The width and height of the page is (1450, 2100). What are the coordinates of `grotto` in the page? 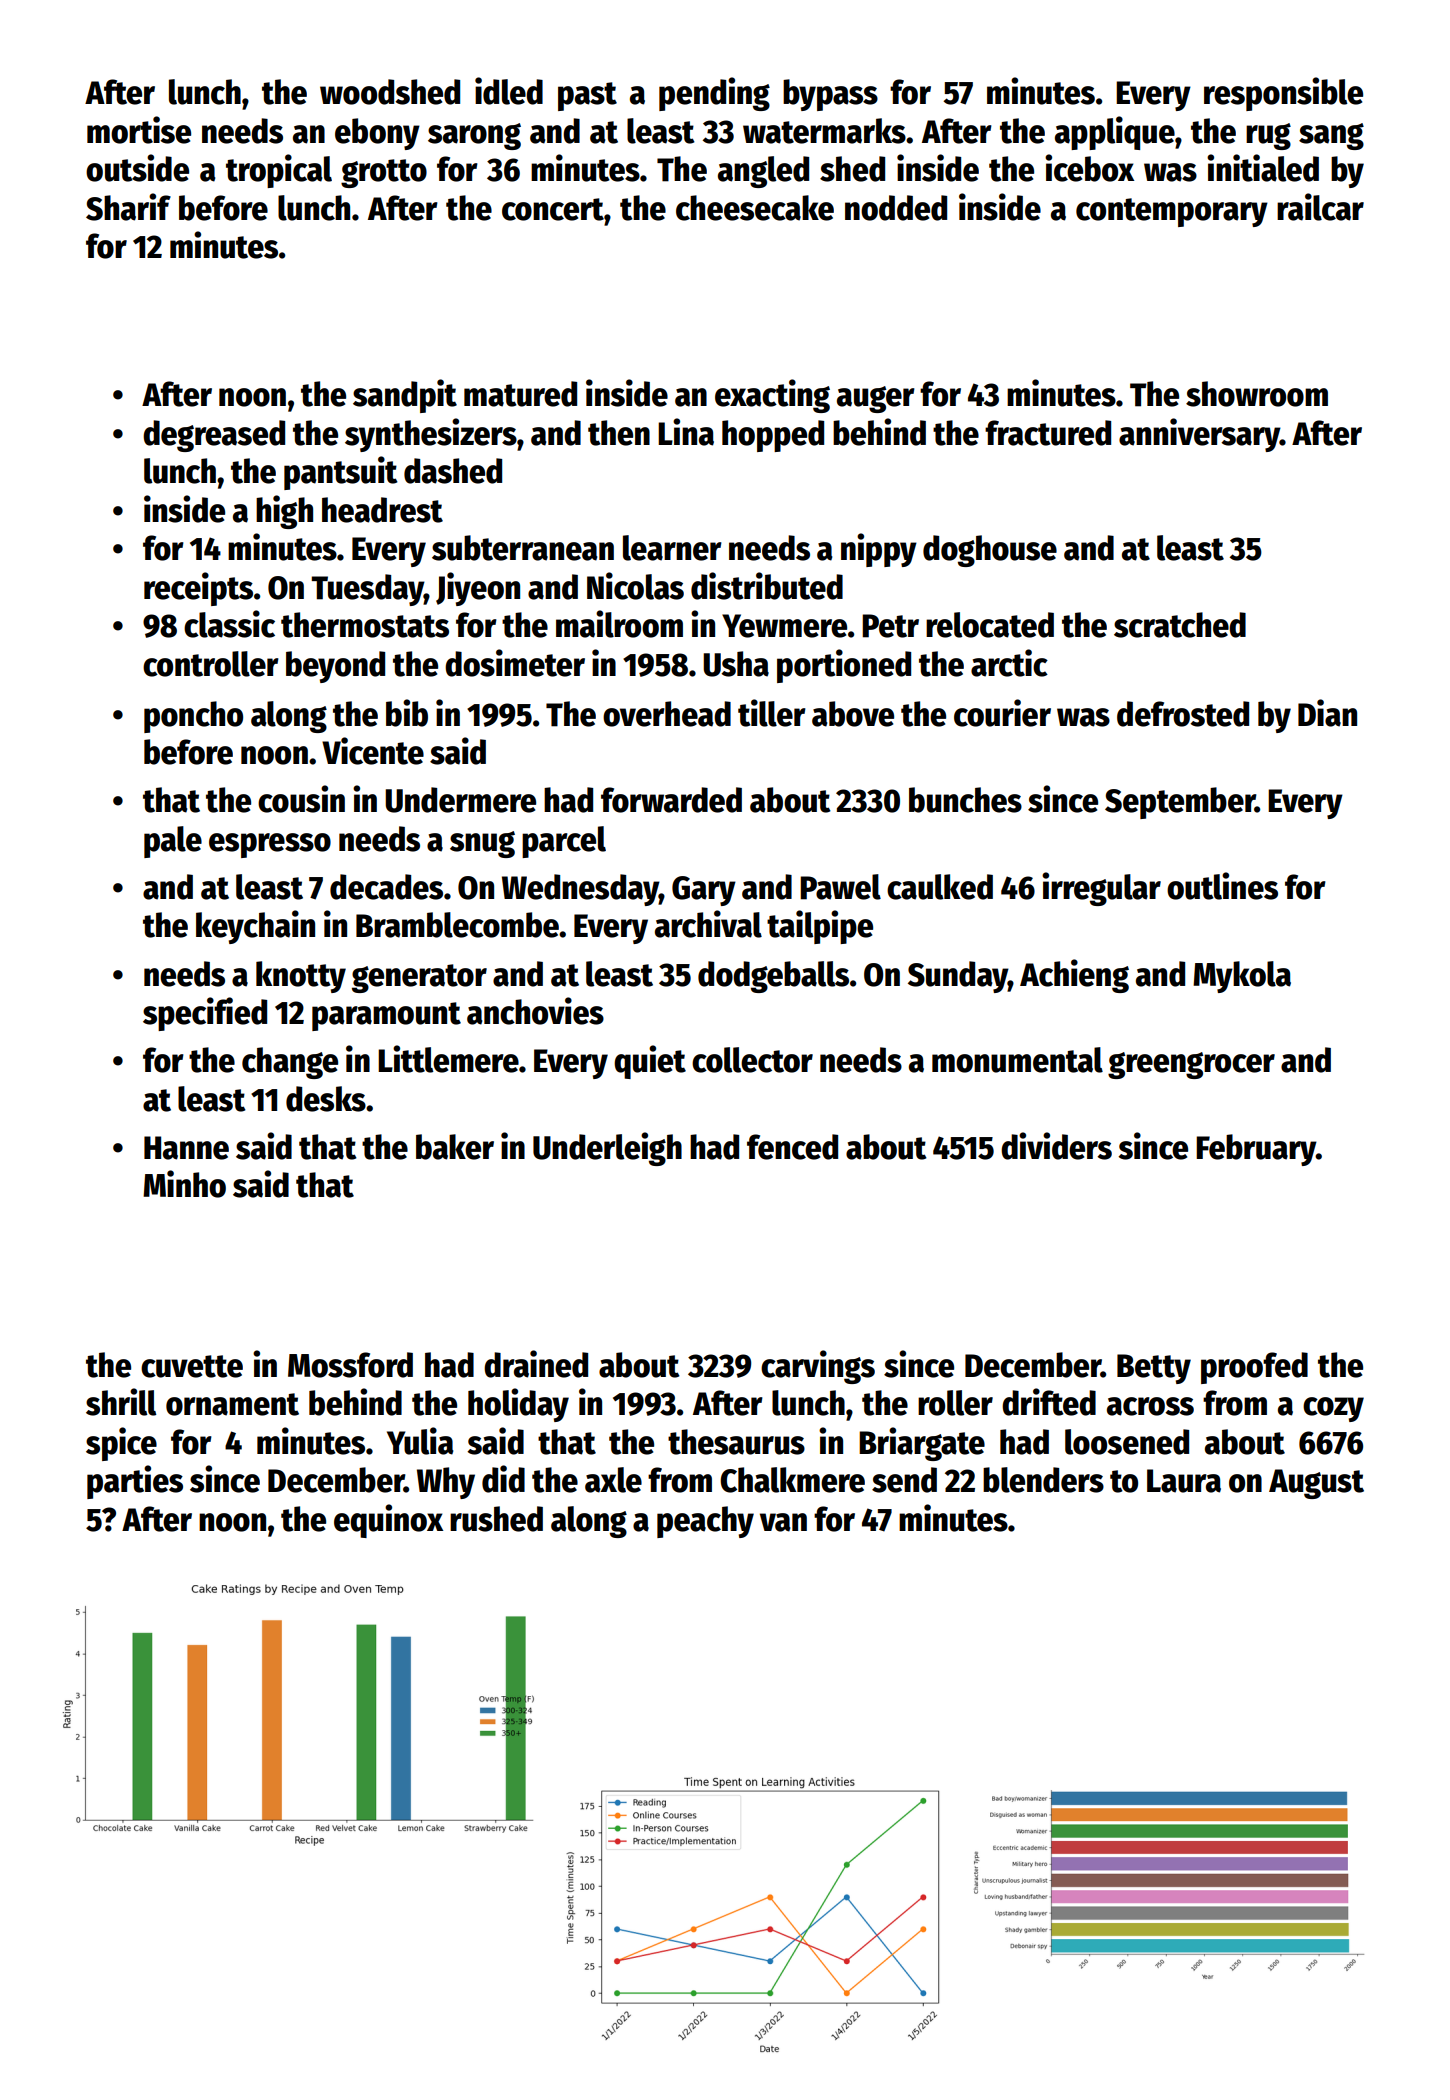 It's located at (384, 173).
